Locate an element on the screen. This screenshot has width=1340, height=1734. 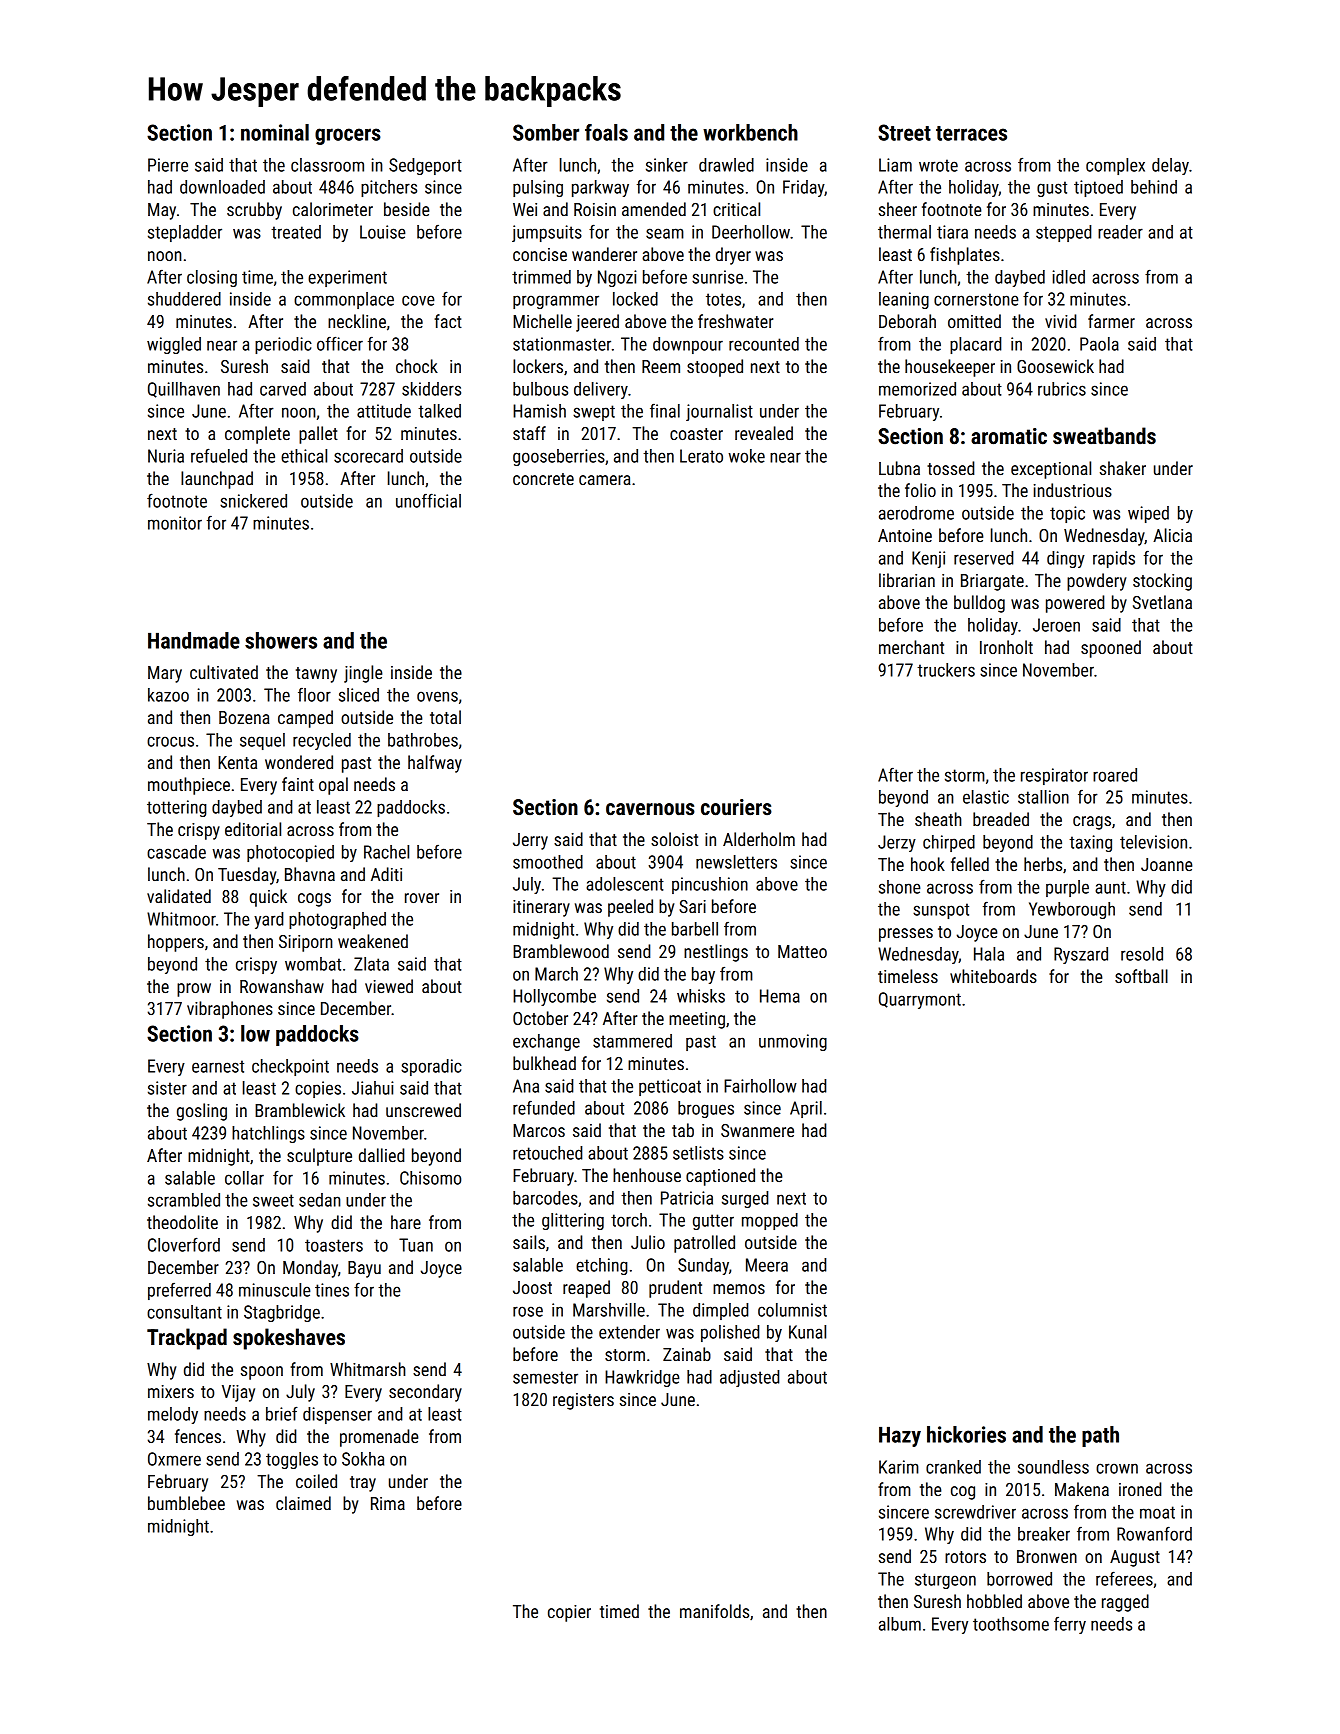
peeled is located at coordinates (630, 908).
